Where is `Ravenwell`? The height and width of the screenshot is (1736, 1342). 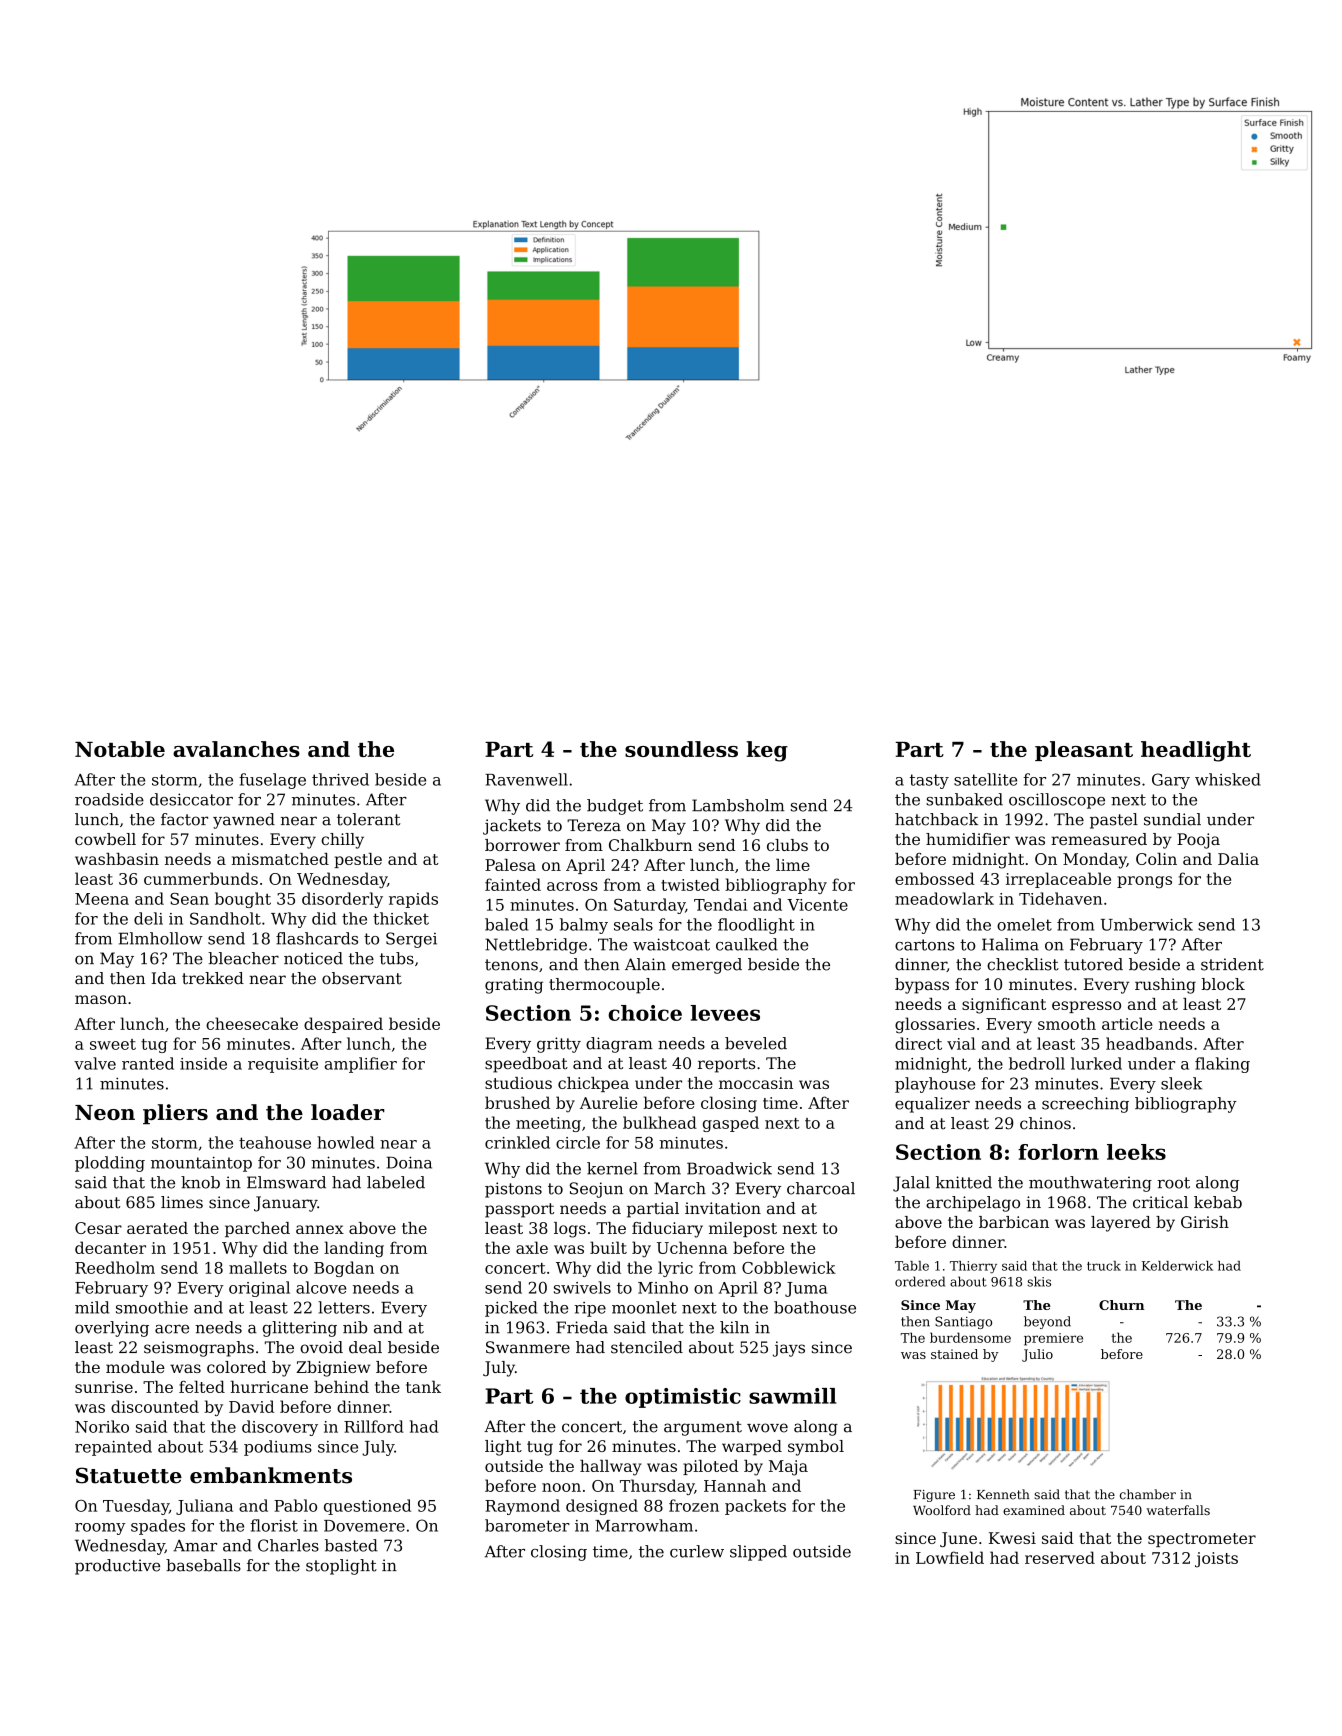 Ravenwell is located at coordinates (526, 779).
